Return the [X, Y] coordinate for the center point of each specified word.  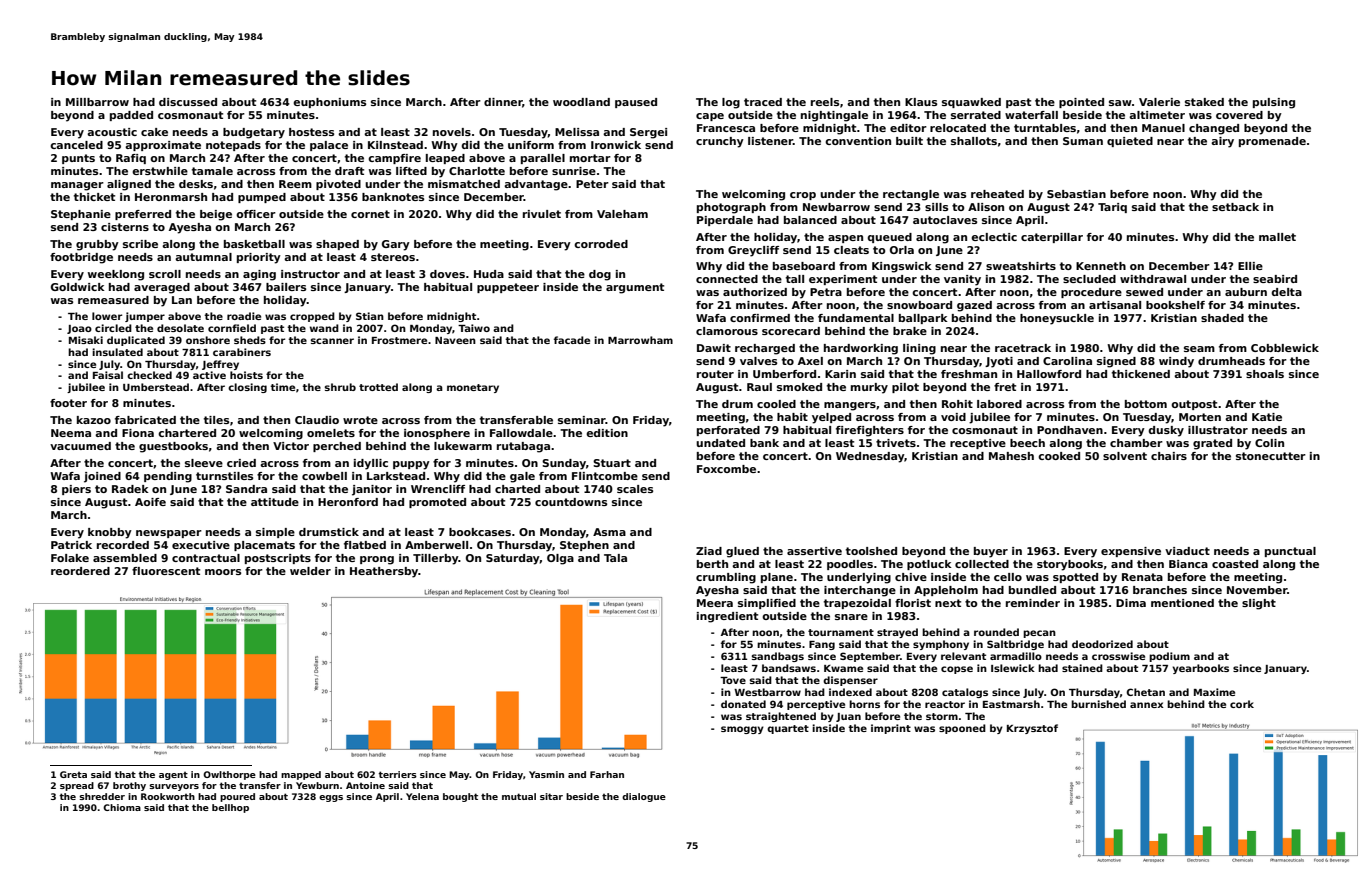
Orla [902, 250]
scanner [332, 341]
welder [310, 571]
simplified [767, 604]
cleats [851, 250]
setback [1235, 207]
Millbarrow [97, 102]
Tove [733, 680]
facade [572, 340]
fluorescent [166, 571]
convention [858, 141]
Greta [73, 774]
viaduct [1187, 551]
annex [1147, 705]
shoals [1265, 374]
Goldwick [78, 287]
